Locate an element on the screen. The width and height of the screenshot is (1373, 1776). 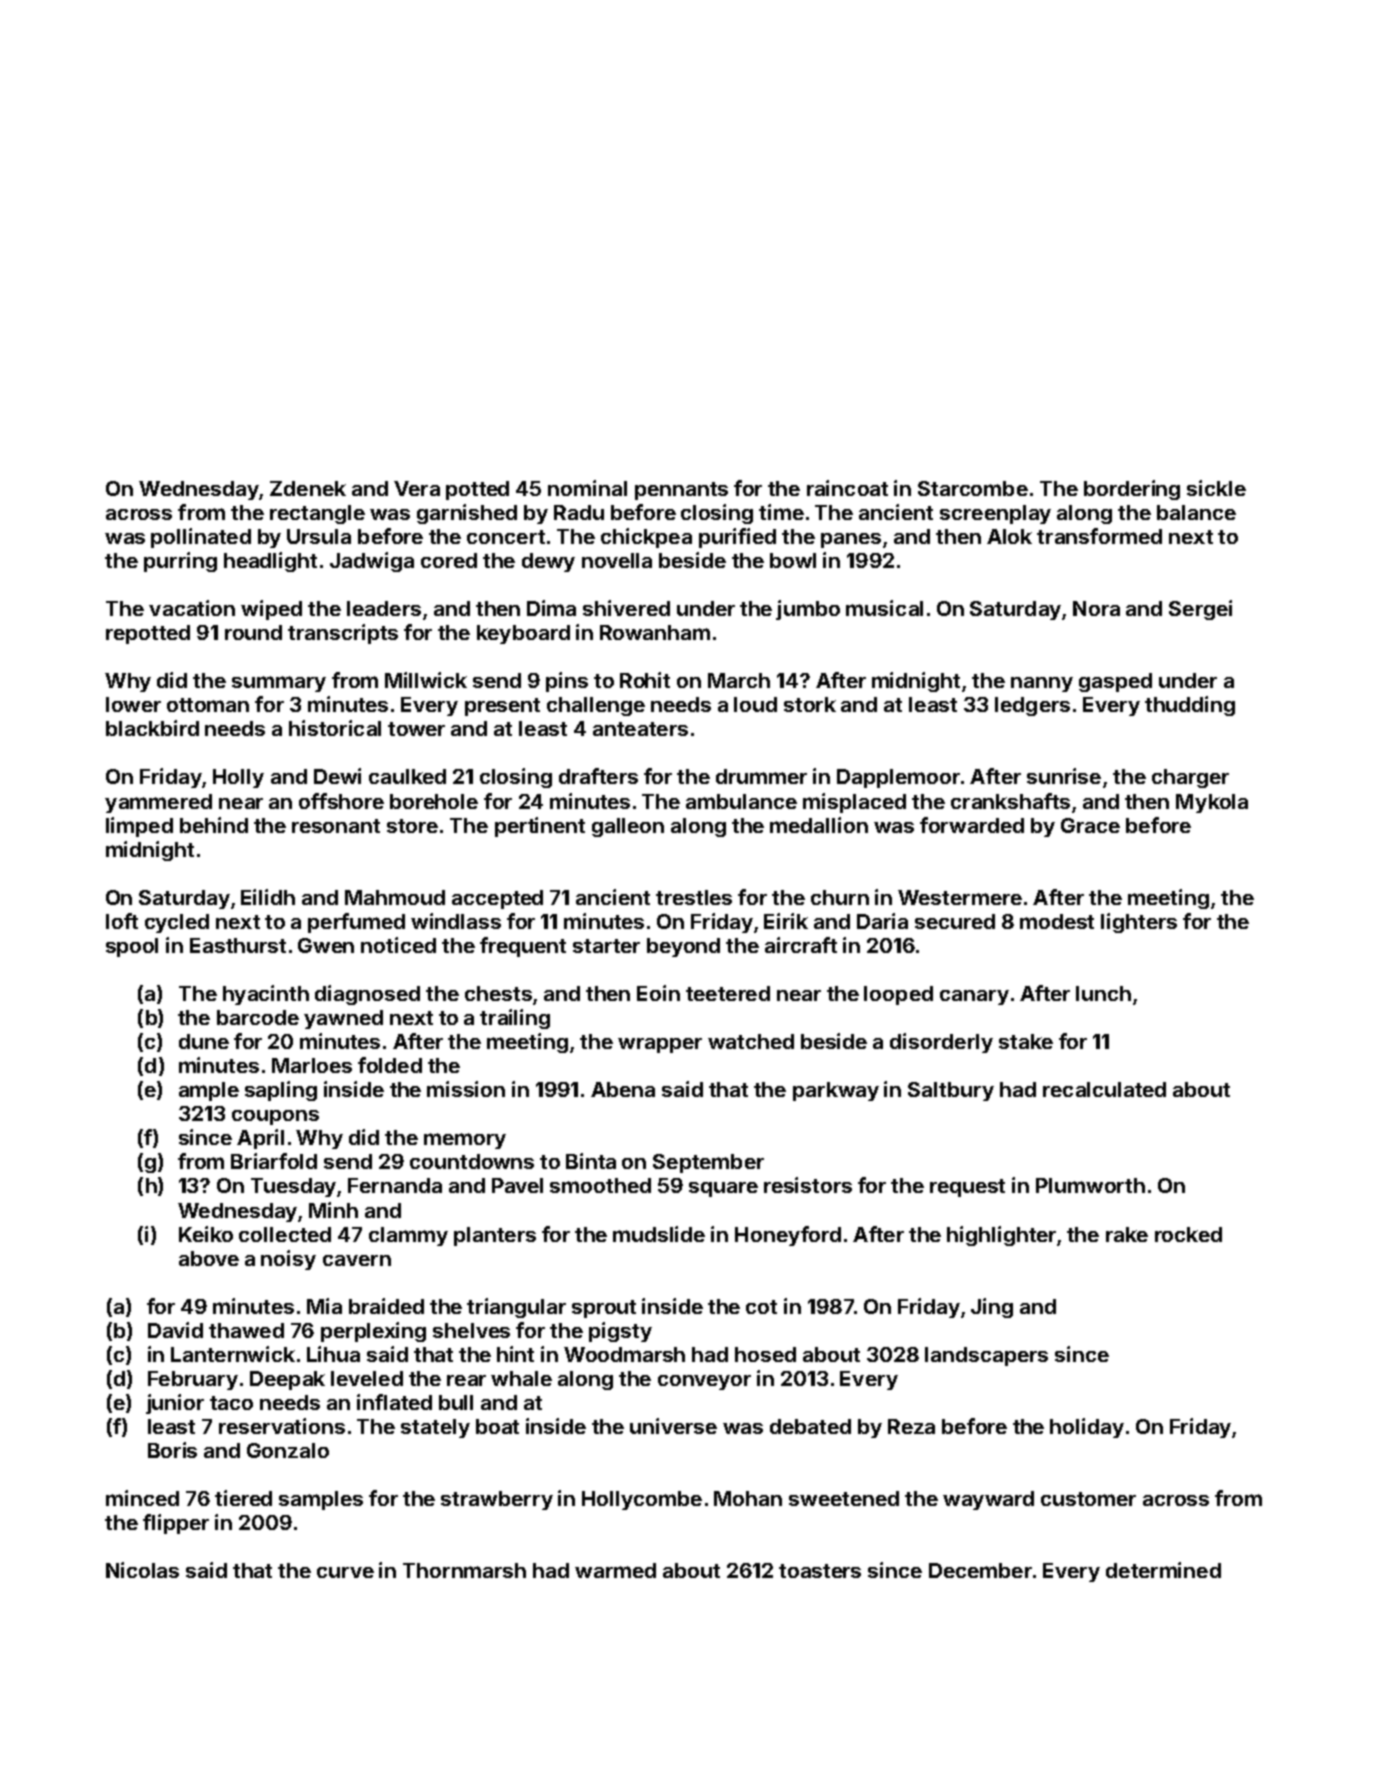
Jadwiga is located at coordinates (372, 562).
